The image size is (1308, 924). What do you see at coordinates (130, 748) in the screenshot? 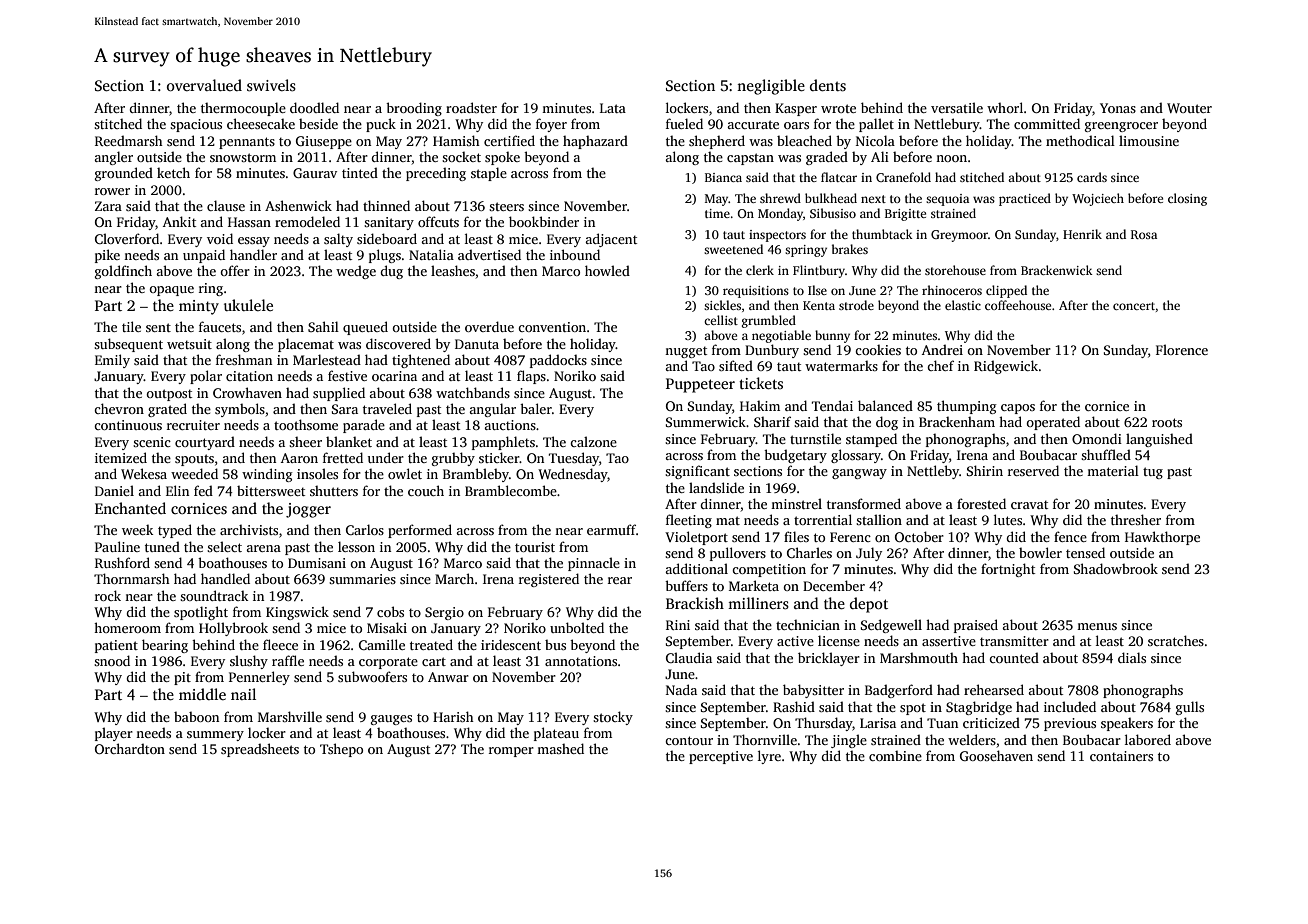
I see `Orchardton` at bounding box center [130, 748].
